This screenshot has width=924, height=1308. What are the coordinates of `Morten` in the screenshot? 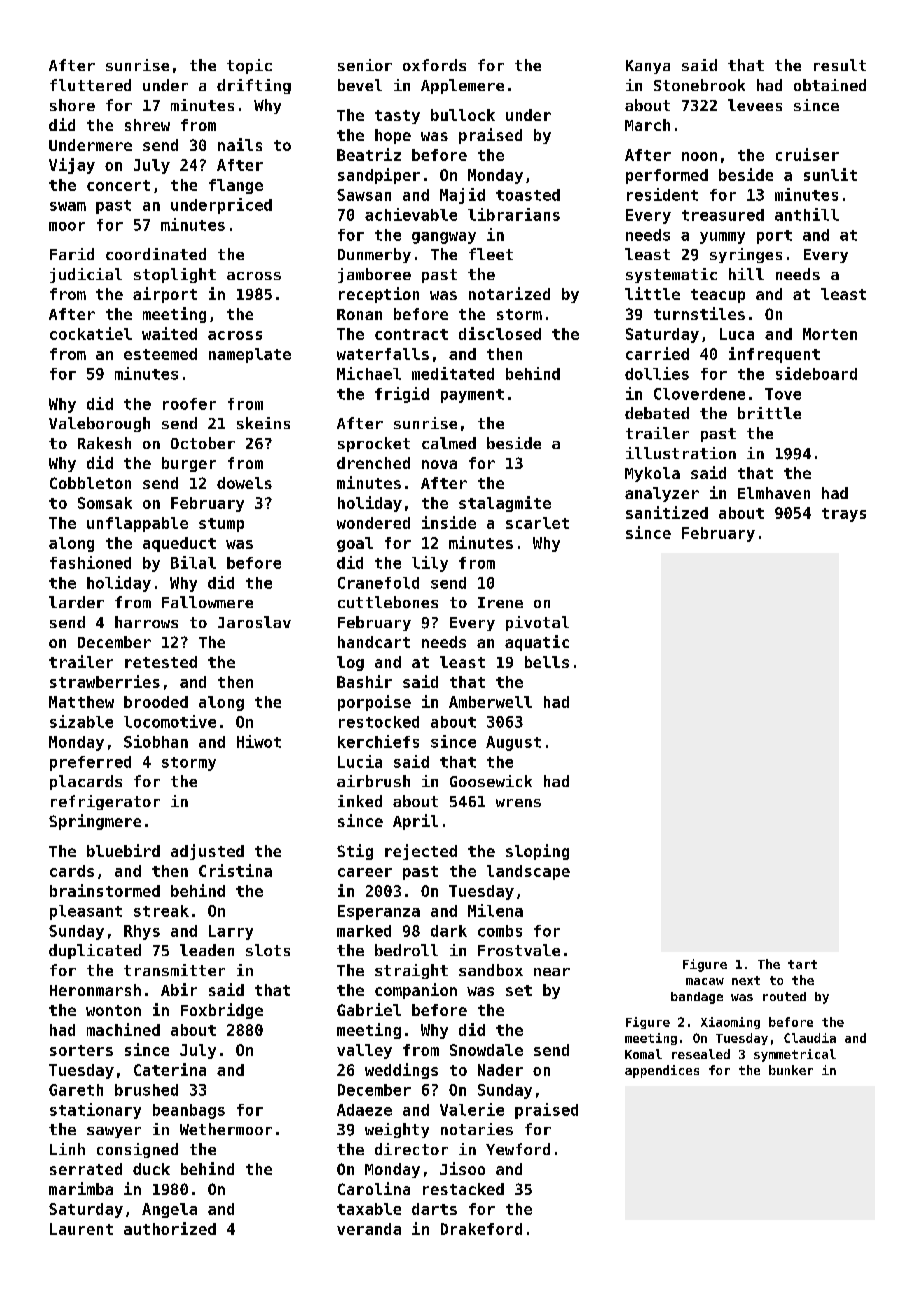 It's located at (830, 334).
